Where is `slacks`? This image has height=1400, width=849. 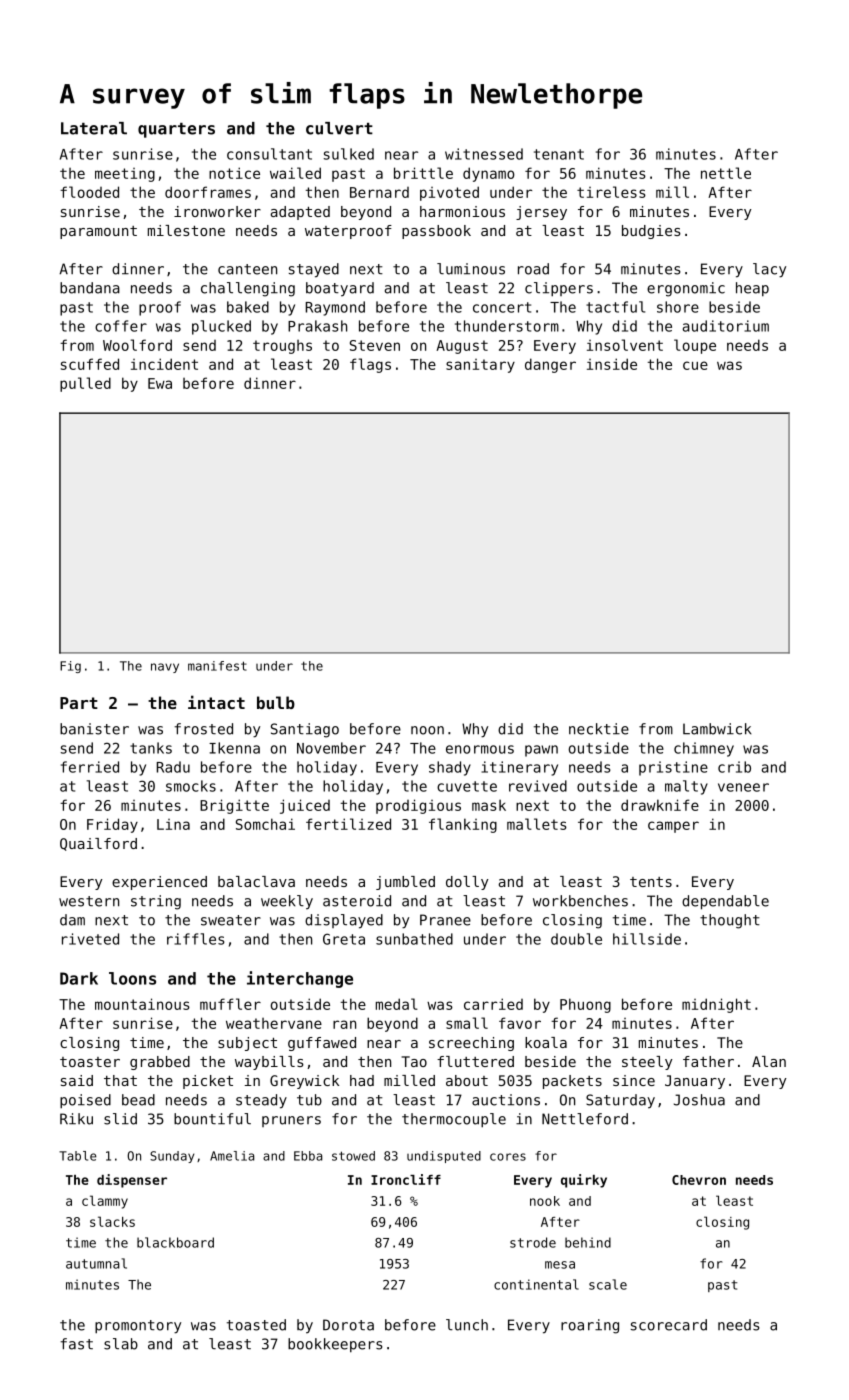
slacks is located at coordinates (112, 1221).
